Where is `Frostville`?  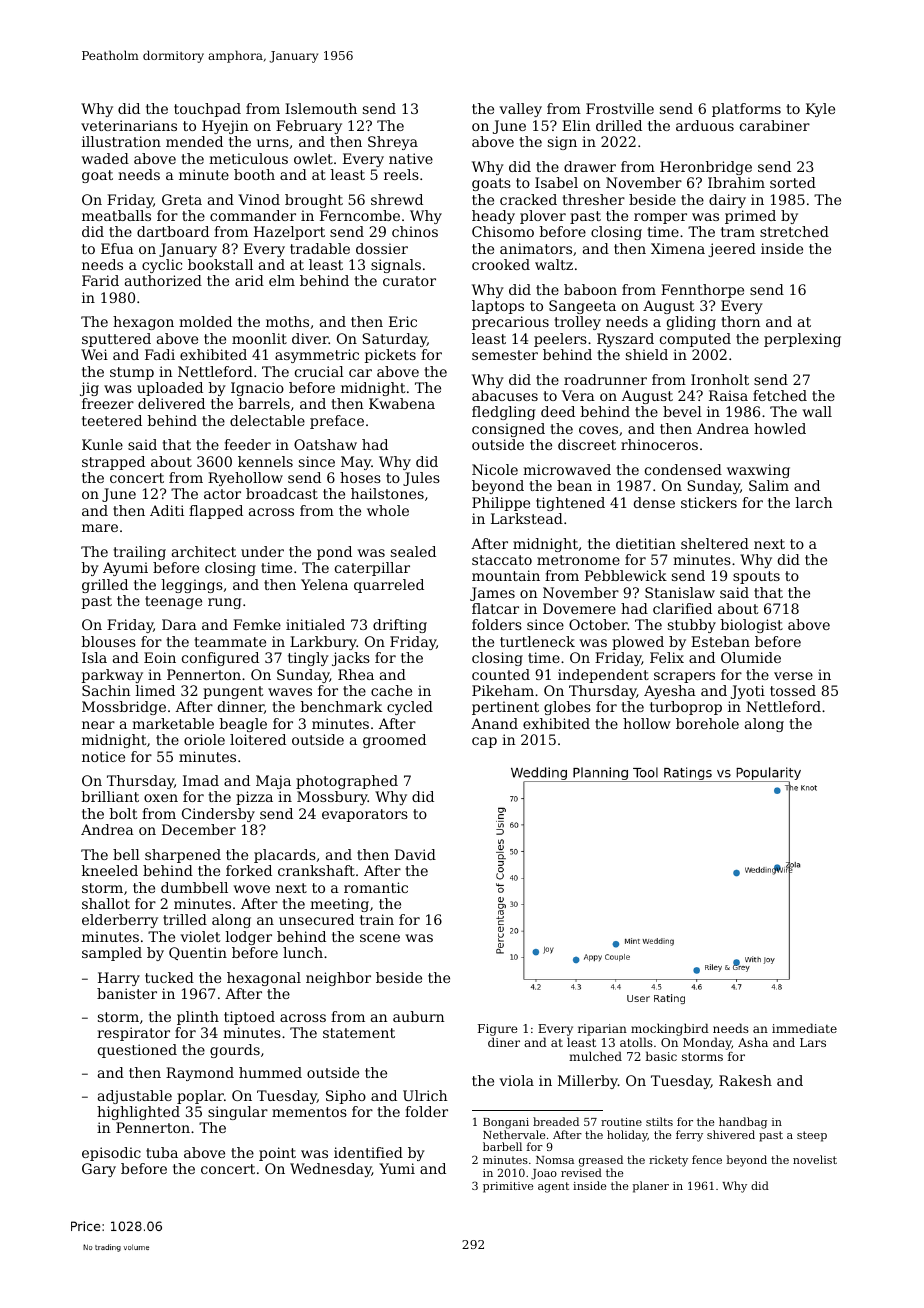 Frostville is located at coordinates (620, 108).
